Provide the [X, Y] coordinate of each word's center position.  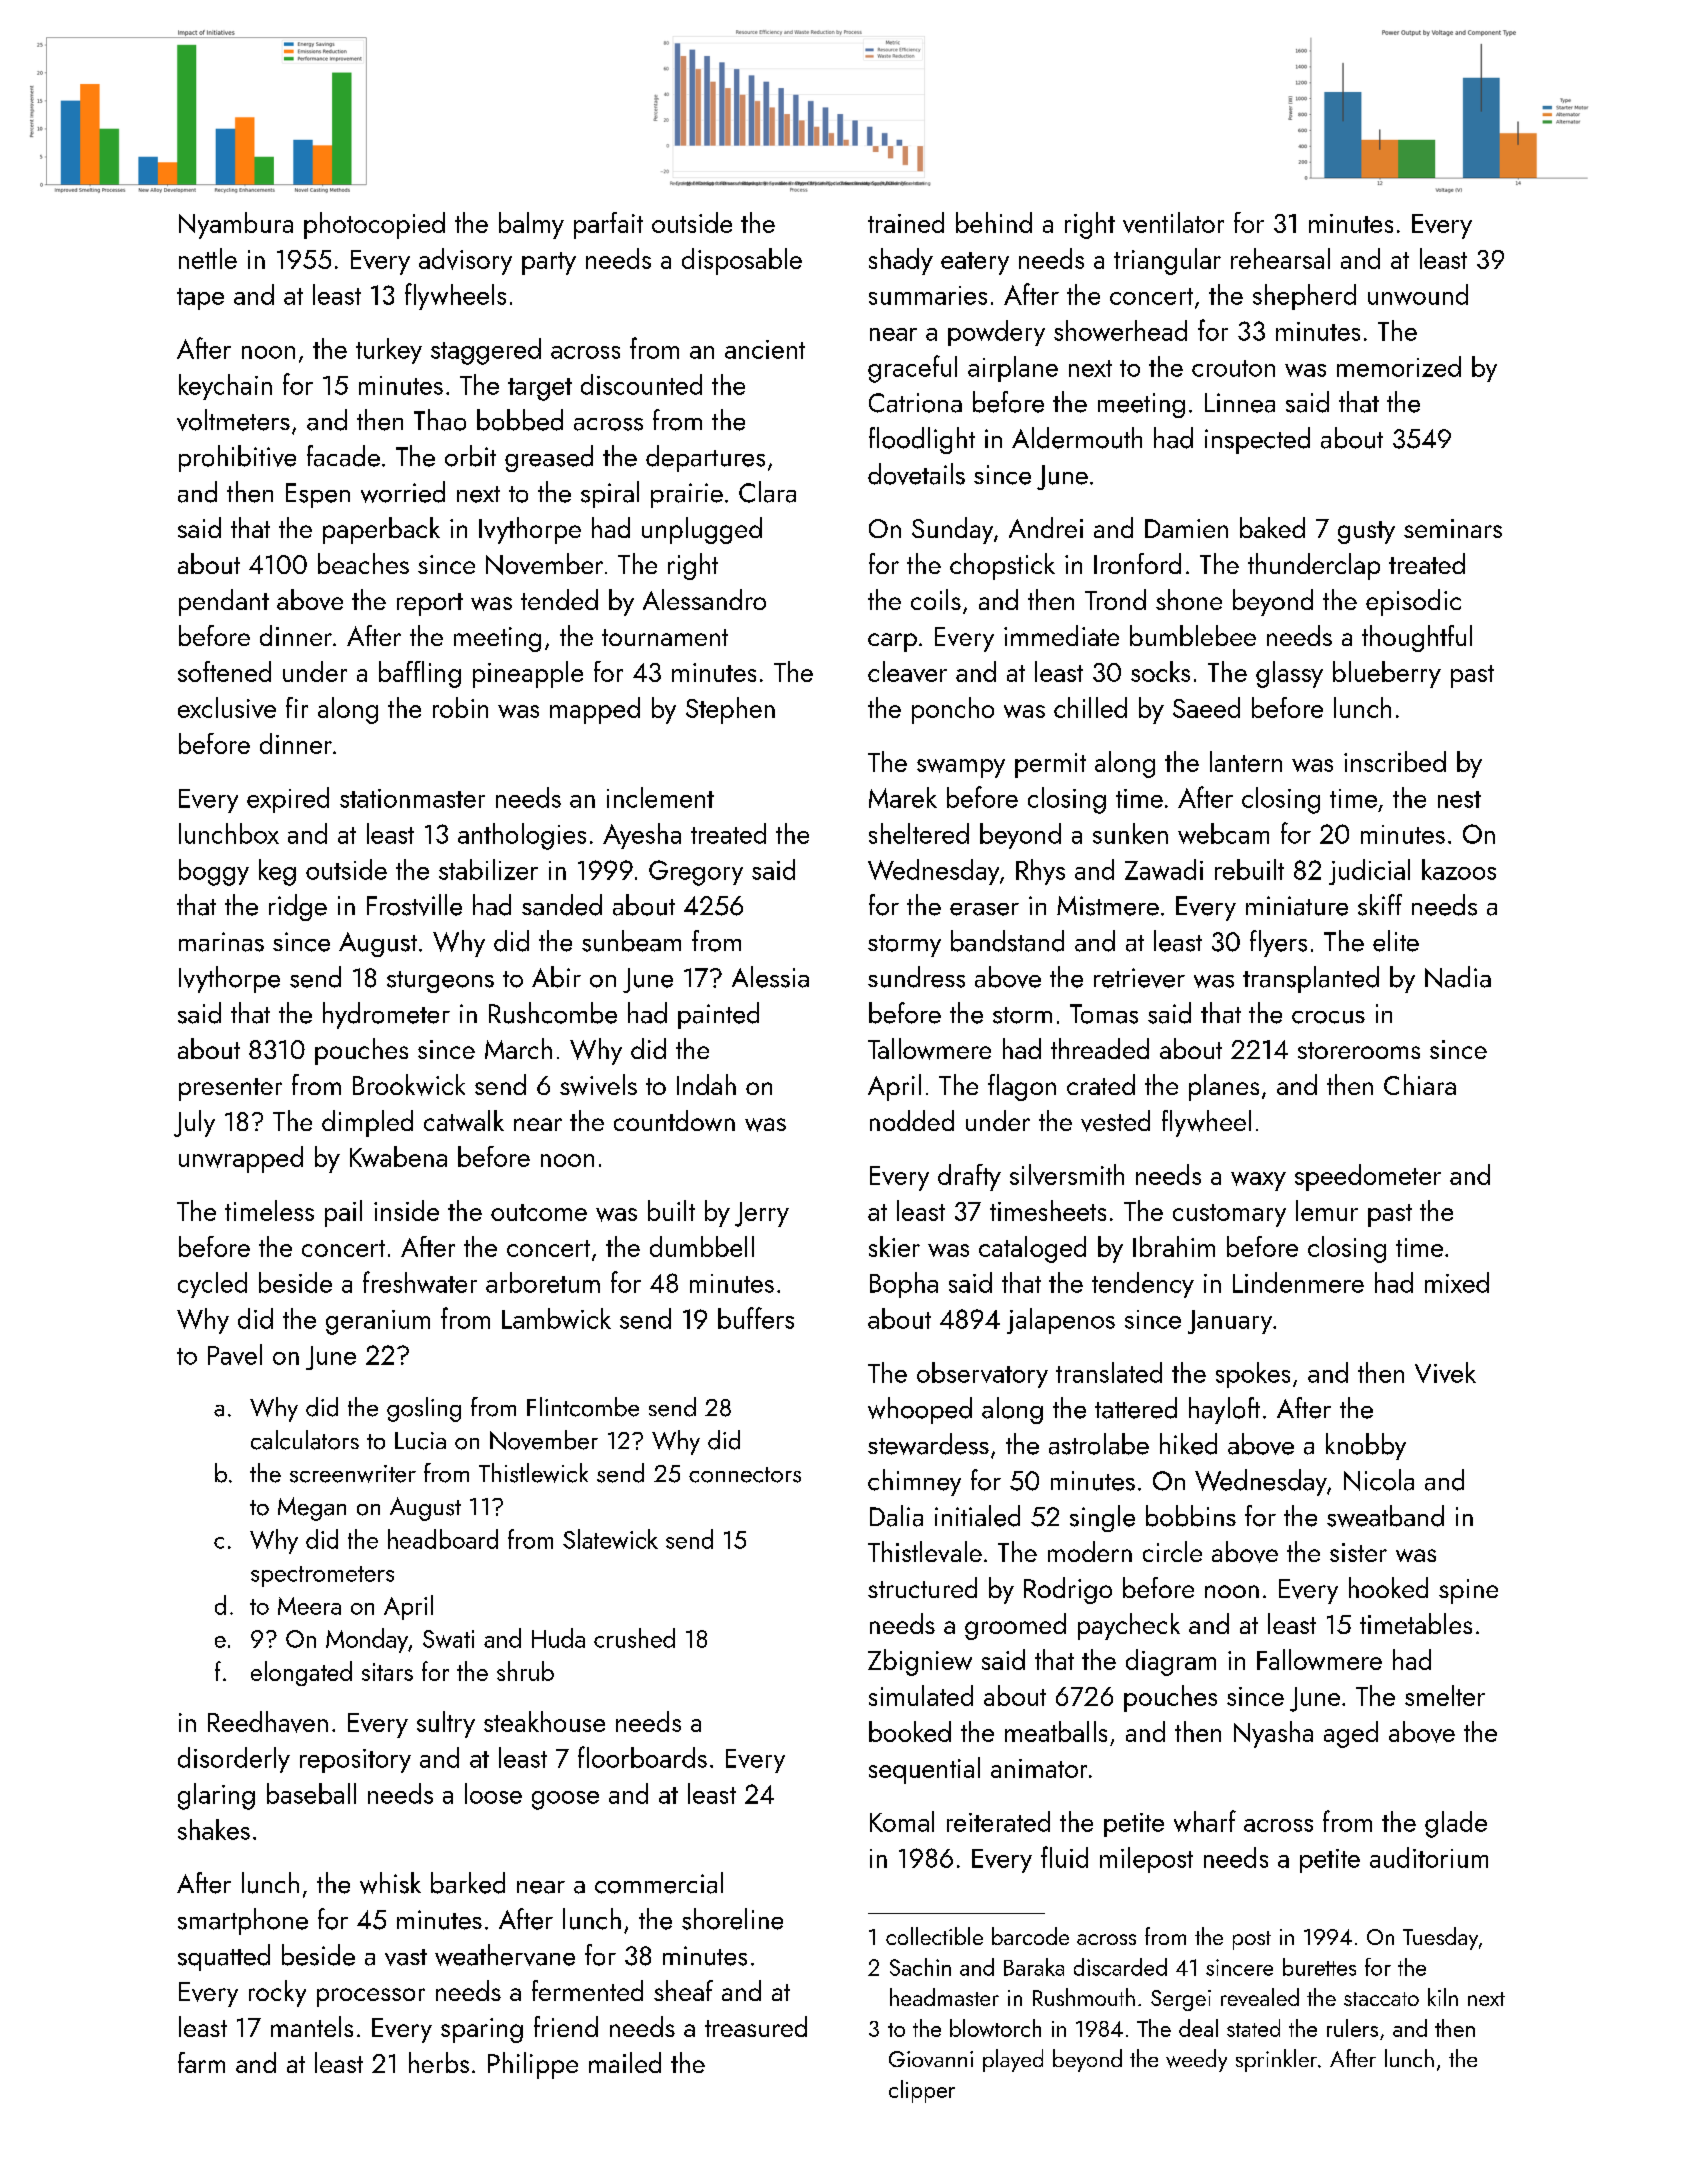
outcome [539, 1212]
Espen [318, 495]
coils [936, 599]
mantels [312, 2026]
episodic [1413, 602]
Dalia [896, 1516]
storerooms [1359, 1050]
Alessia [770, 977]
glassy [1289, 674]
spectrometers [322, 1576]
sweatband [1385, 1516]
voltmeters [233, 420]
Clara [767, 492]
